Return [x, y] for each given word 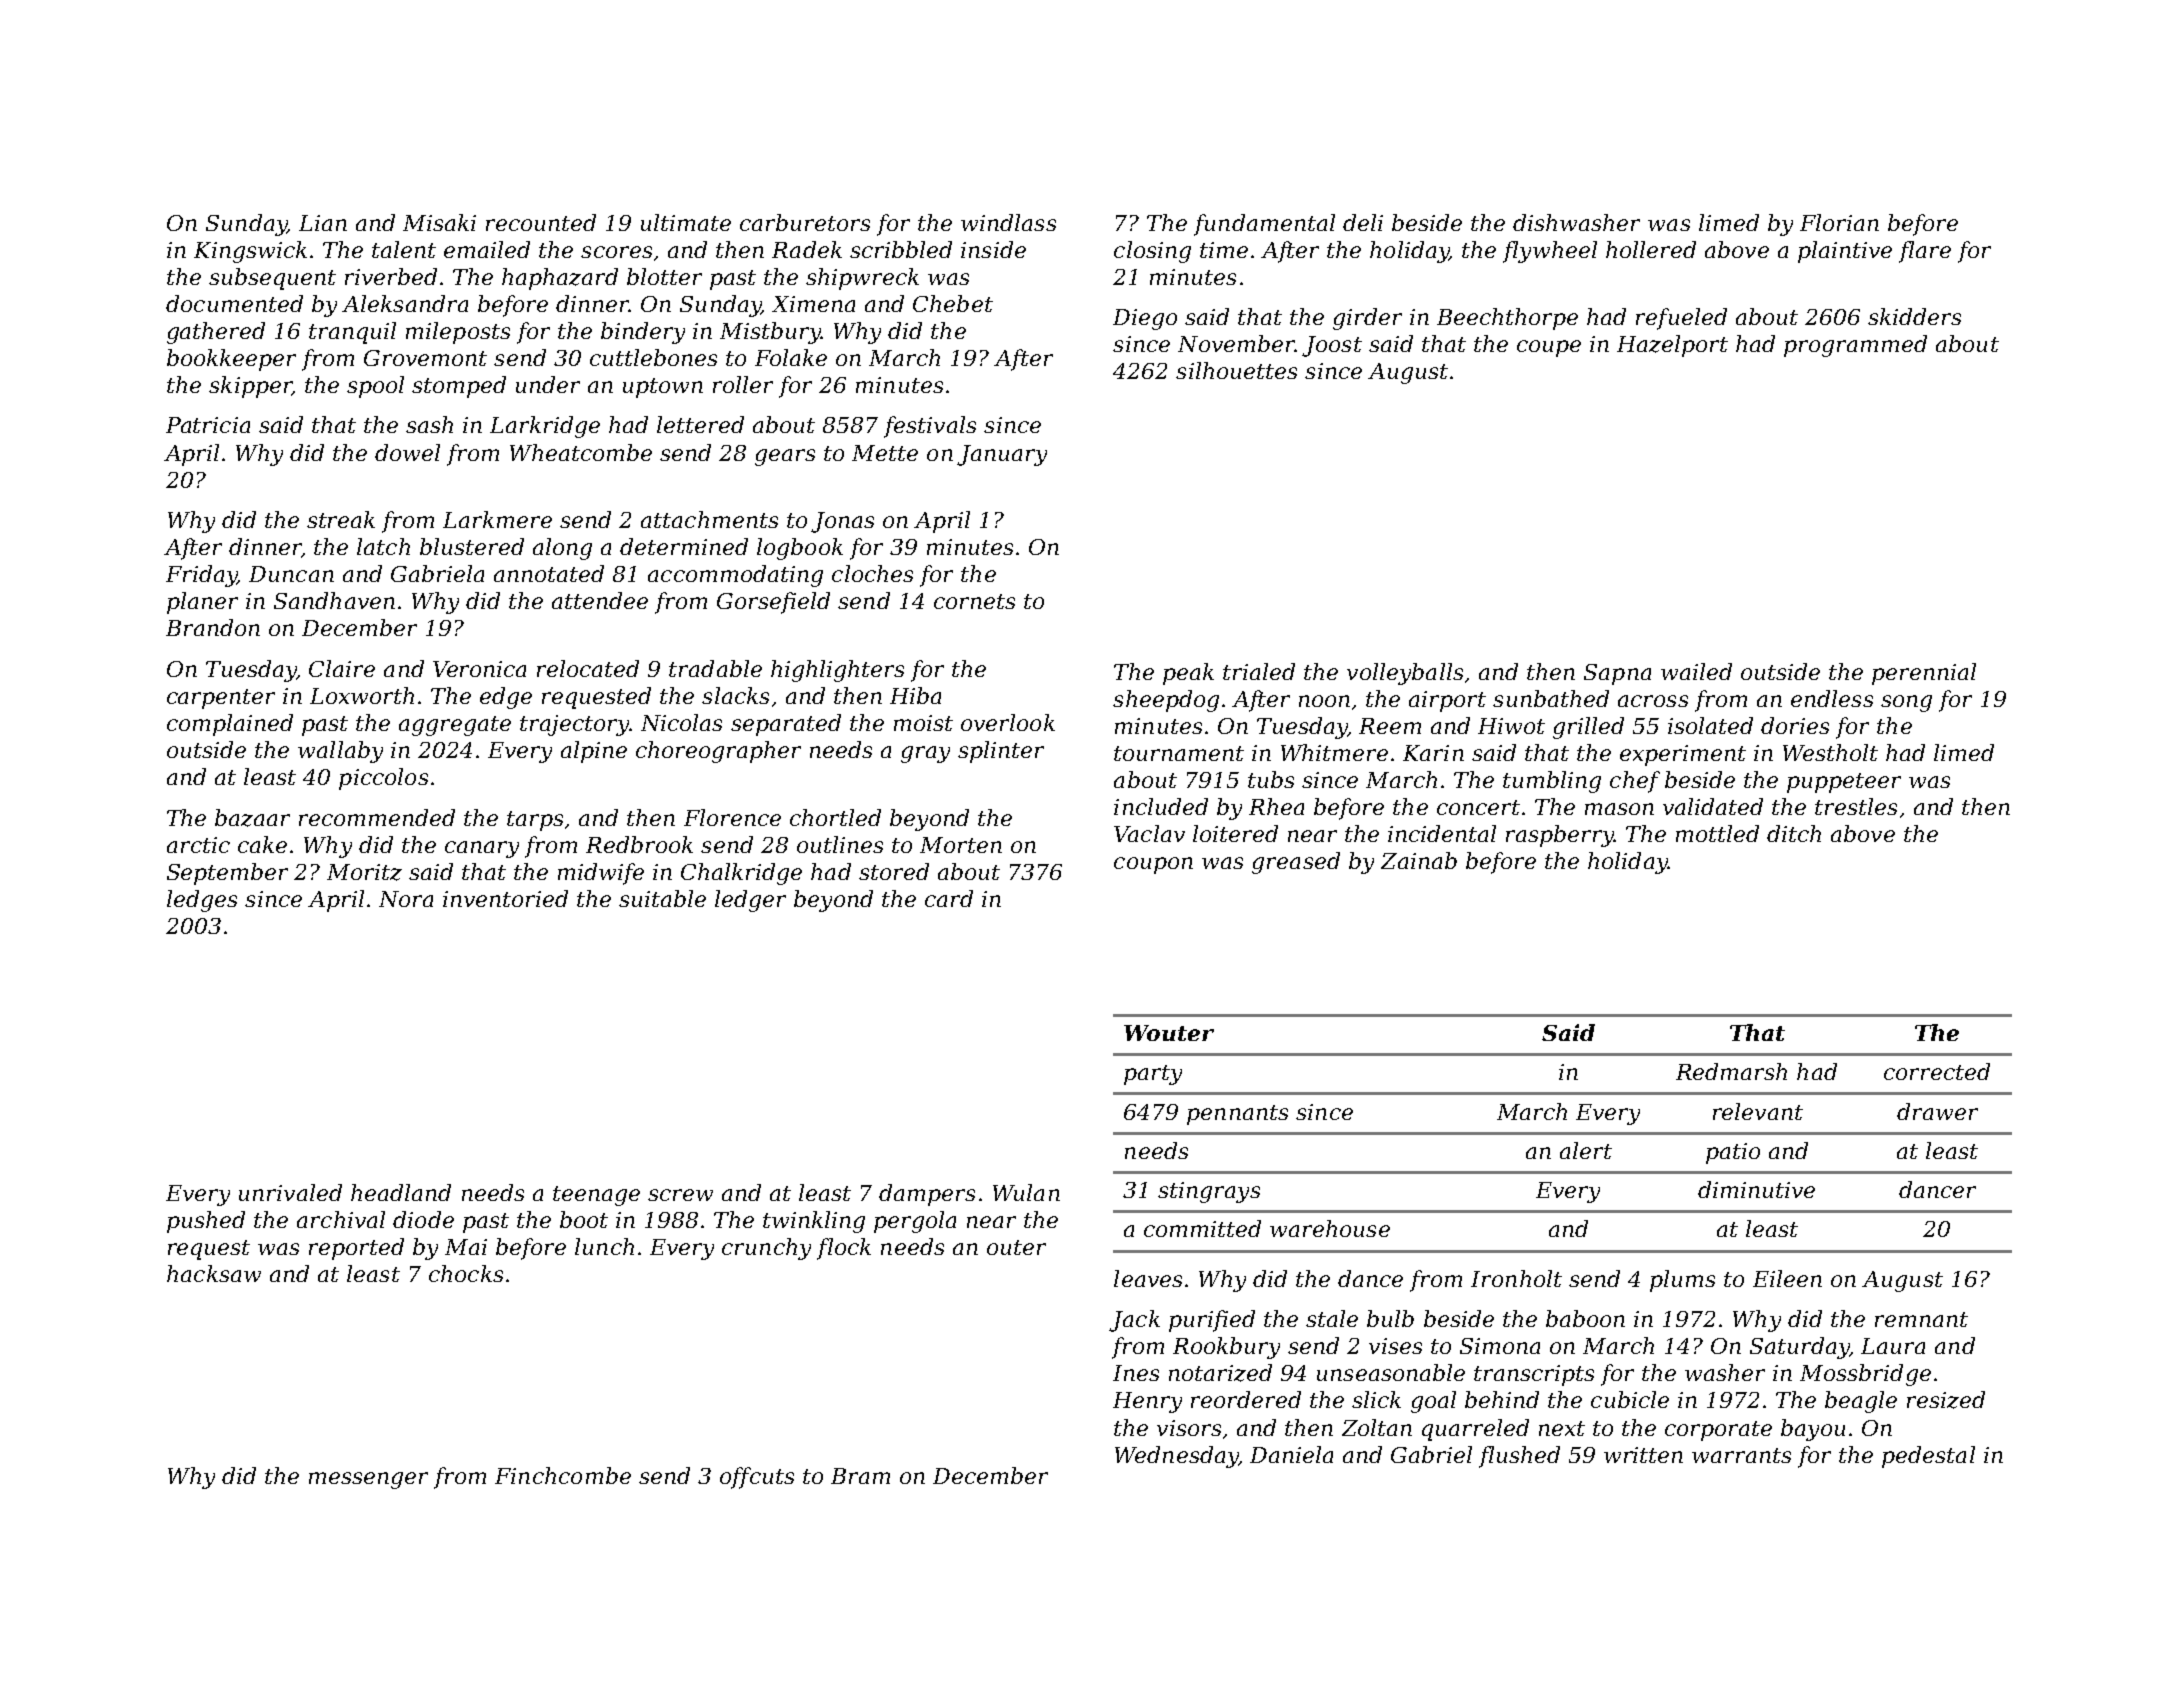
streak [341, 519]
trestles [1856, 806]
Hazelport [1672, 346]
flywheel [1550, 252]
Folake [791, 357]
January [1002, 455]
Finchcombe [563, 1475]
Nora [406, 899]
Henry [1147, 1402]
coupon [1153, 865]
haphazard [560, 279]
